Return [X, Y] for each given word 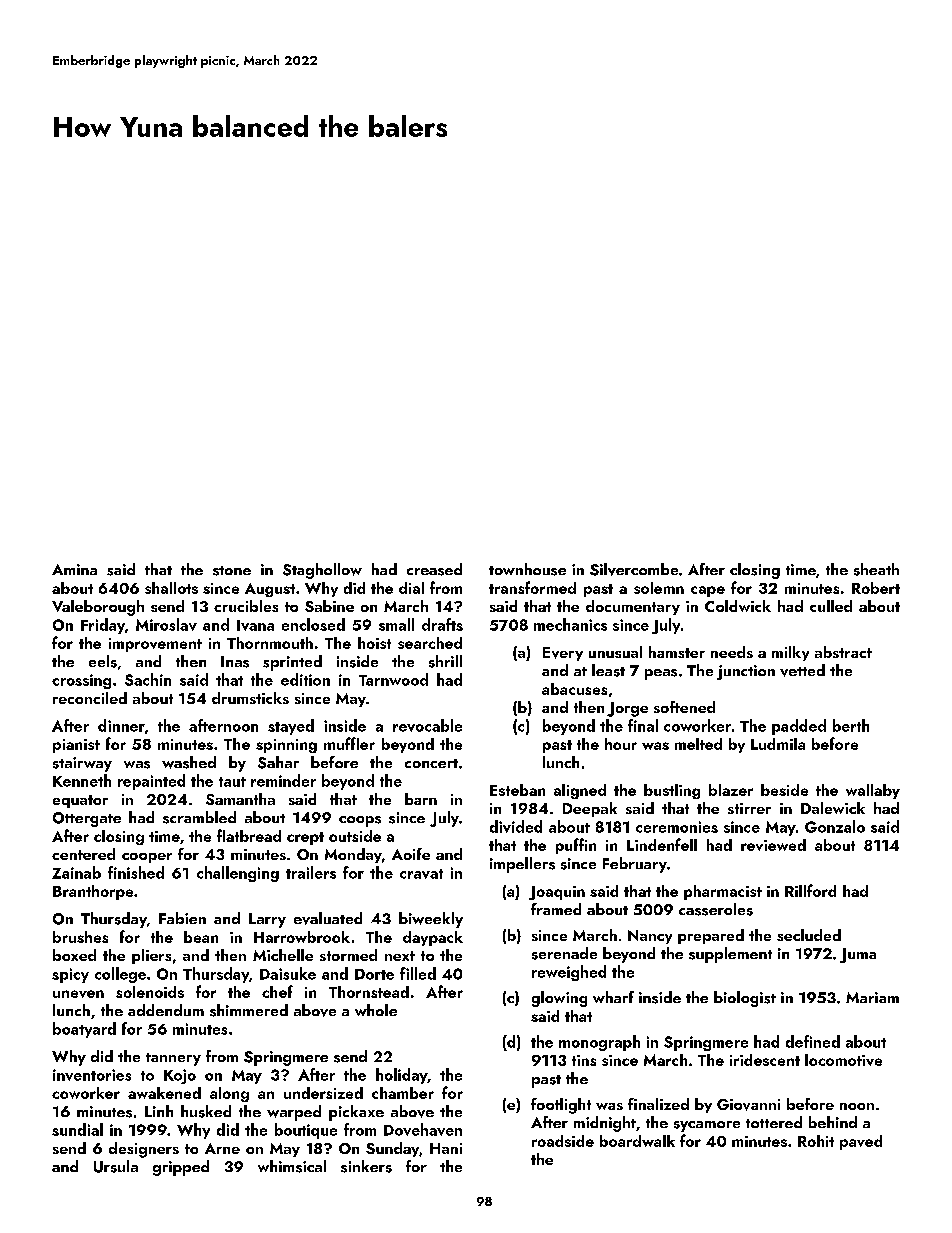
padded [799, 727]
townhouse [527, 569]
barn [421, 799]
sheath [876, 569]
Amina [74, 569]
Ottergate [87, 819]
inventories [92, 1075]
